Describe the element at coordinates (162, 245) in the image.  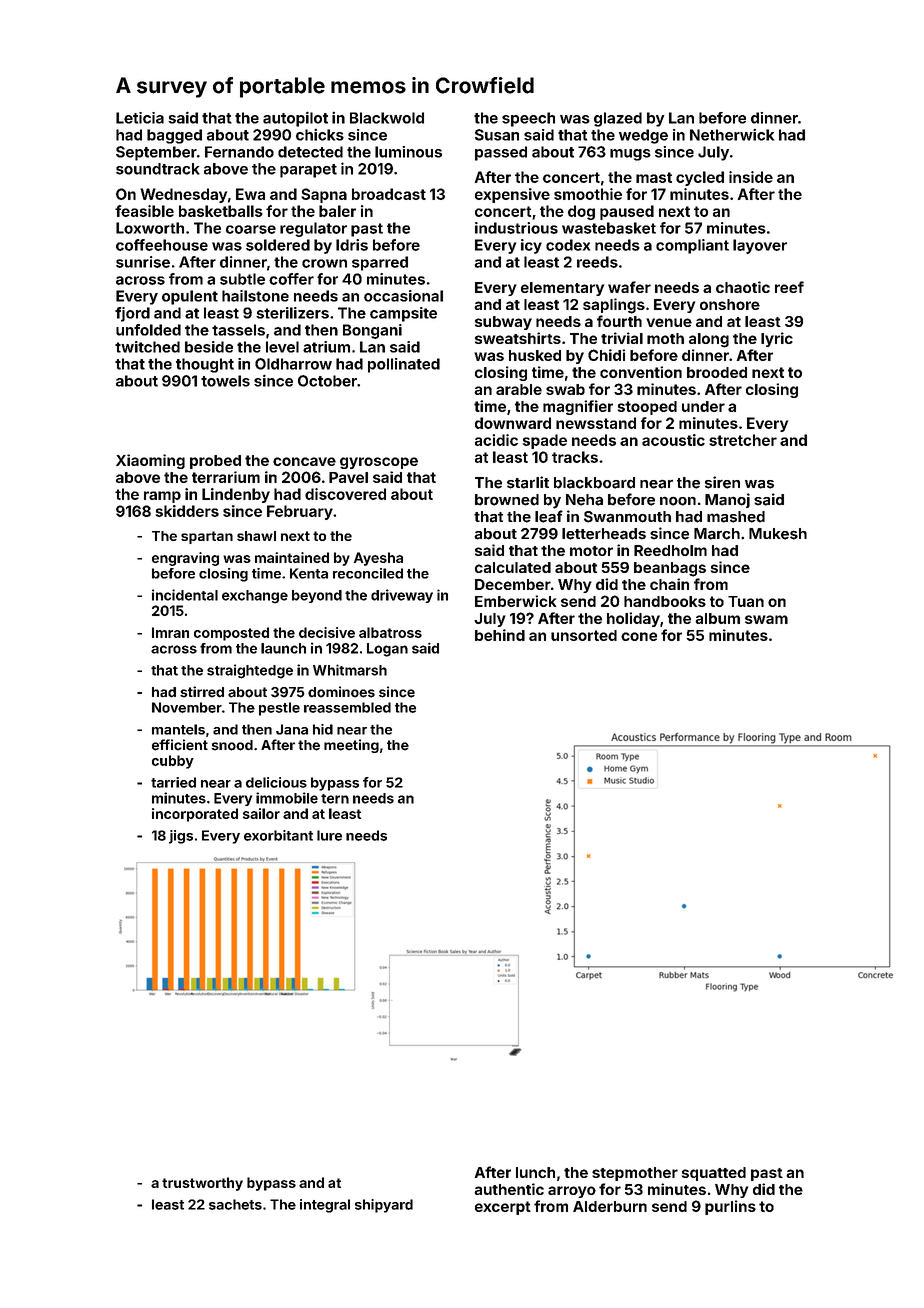
I see `coffeehouse` at that location.
